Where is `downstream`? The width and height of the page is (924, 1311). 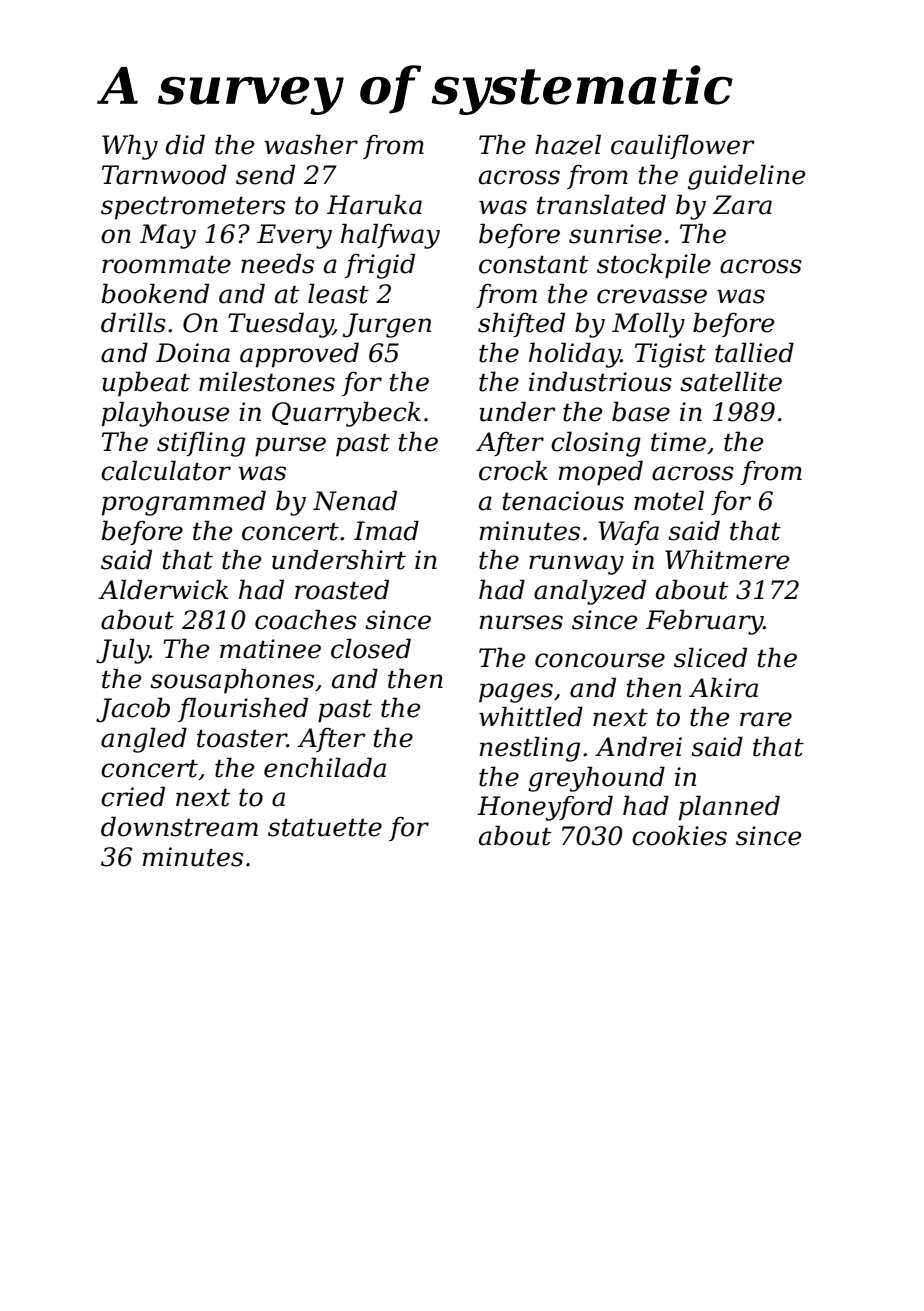
downstream is located at coordinates (179, 826).
